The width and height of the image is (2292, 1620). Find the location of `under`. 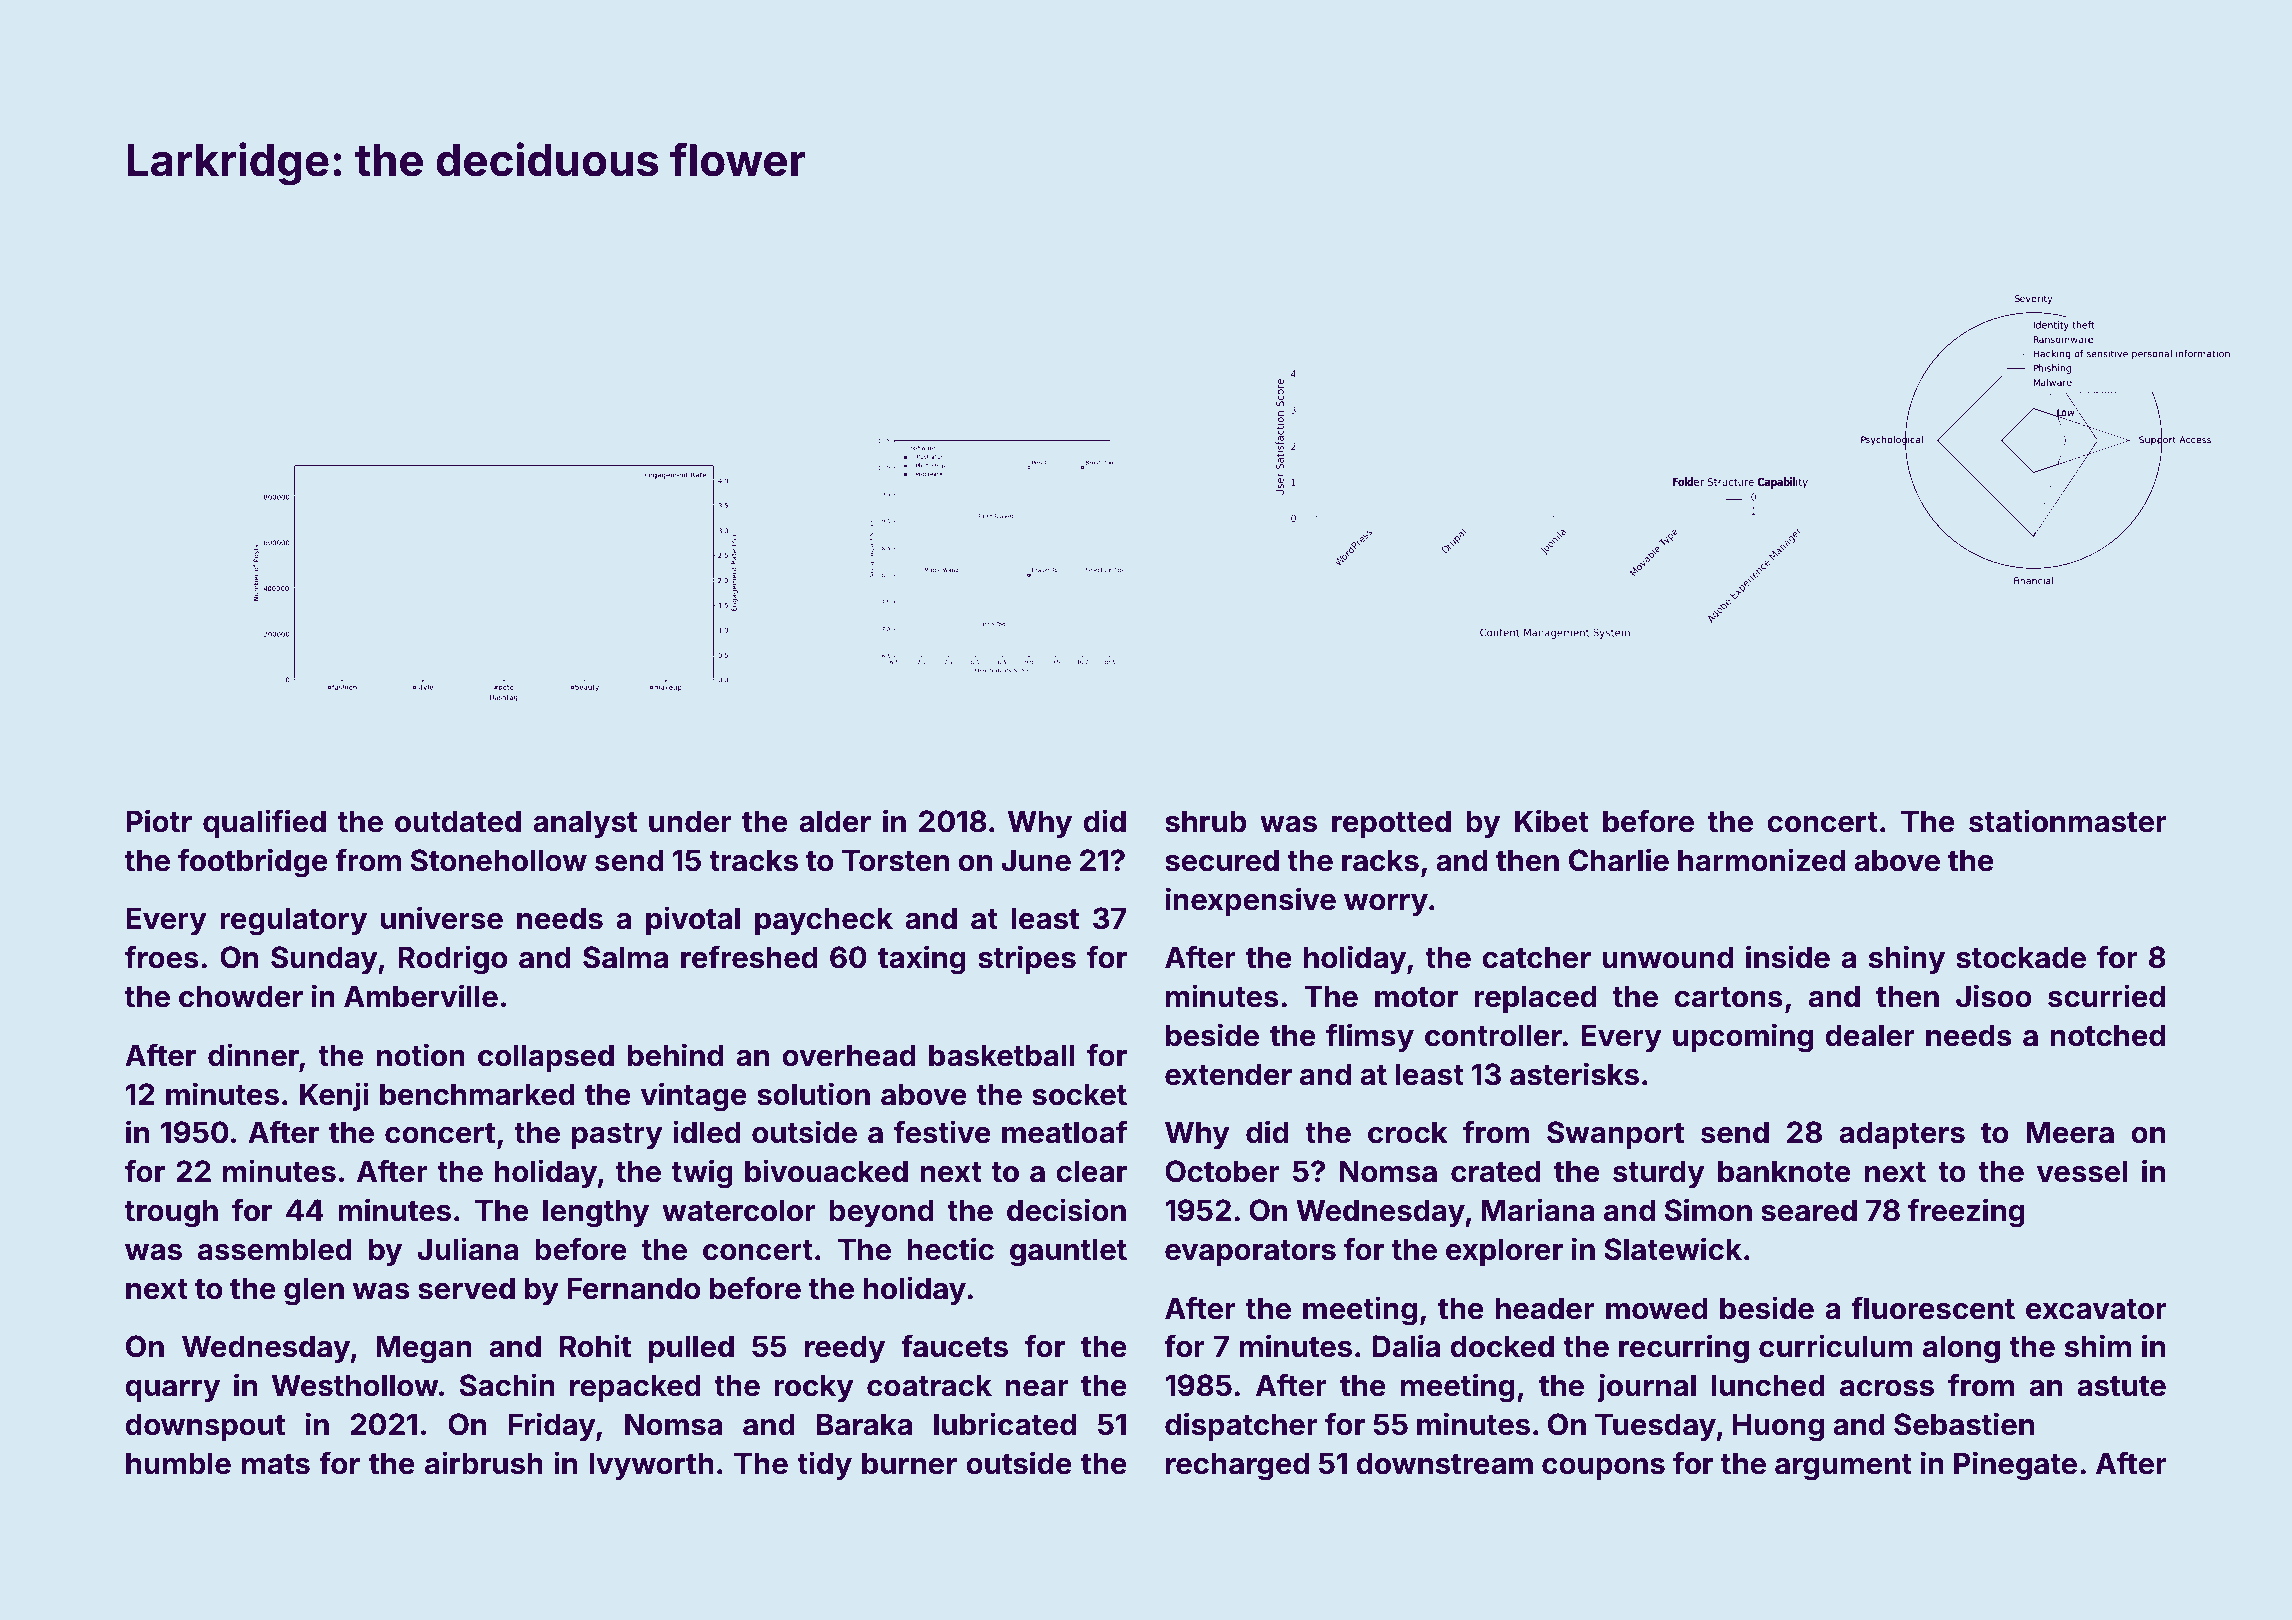

under is located at coordinates (690, 821).
